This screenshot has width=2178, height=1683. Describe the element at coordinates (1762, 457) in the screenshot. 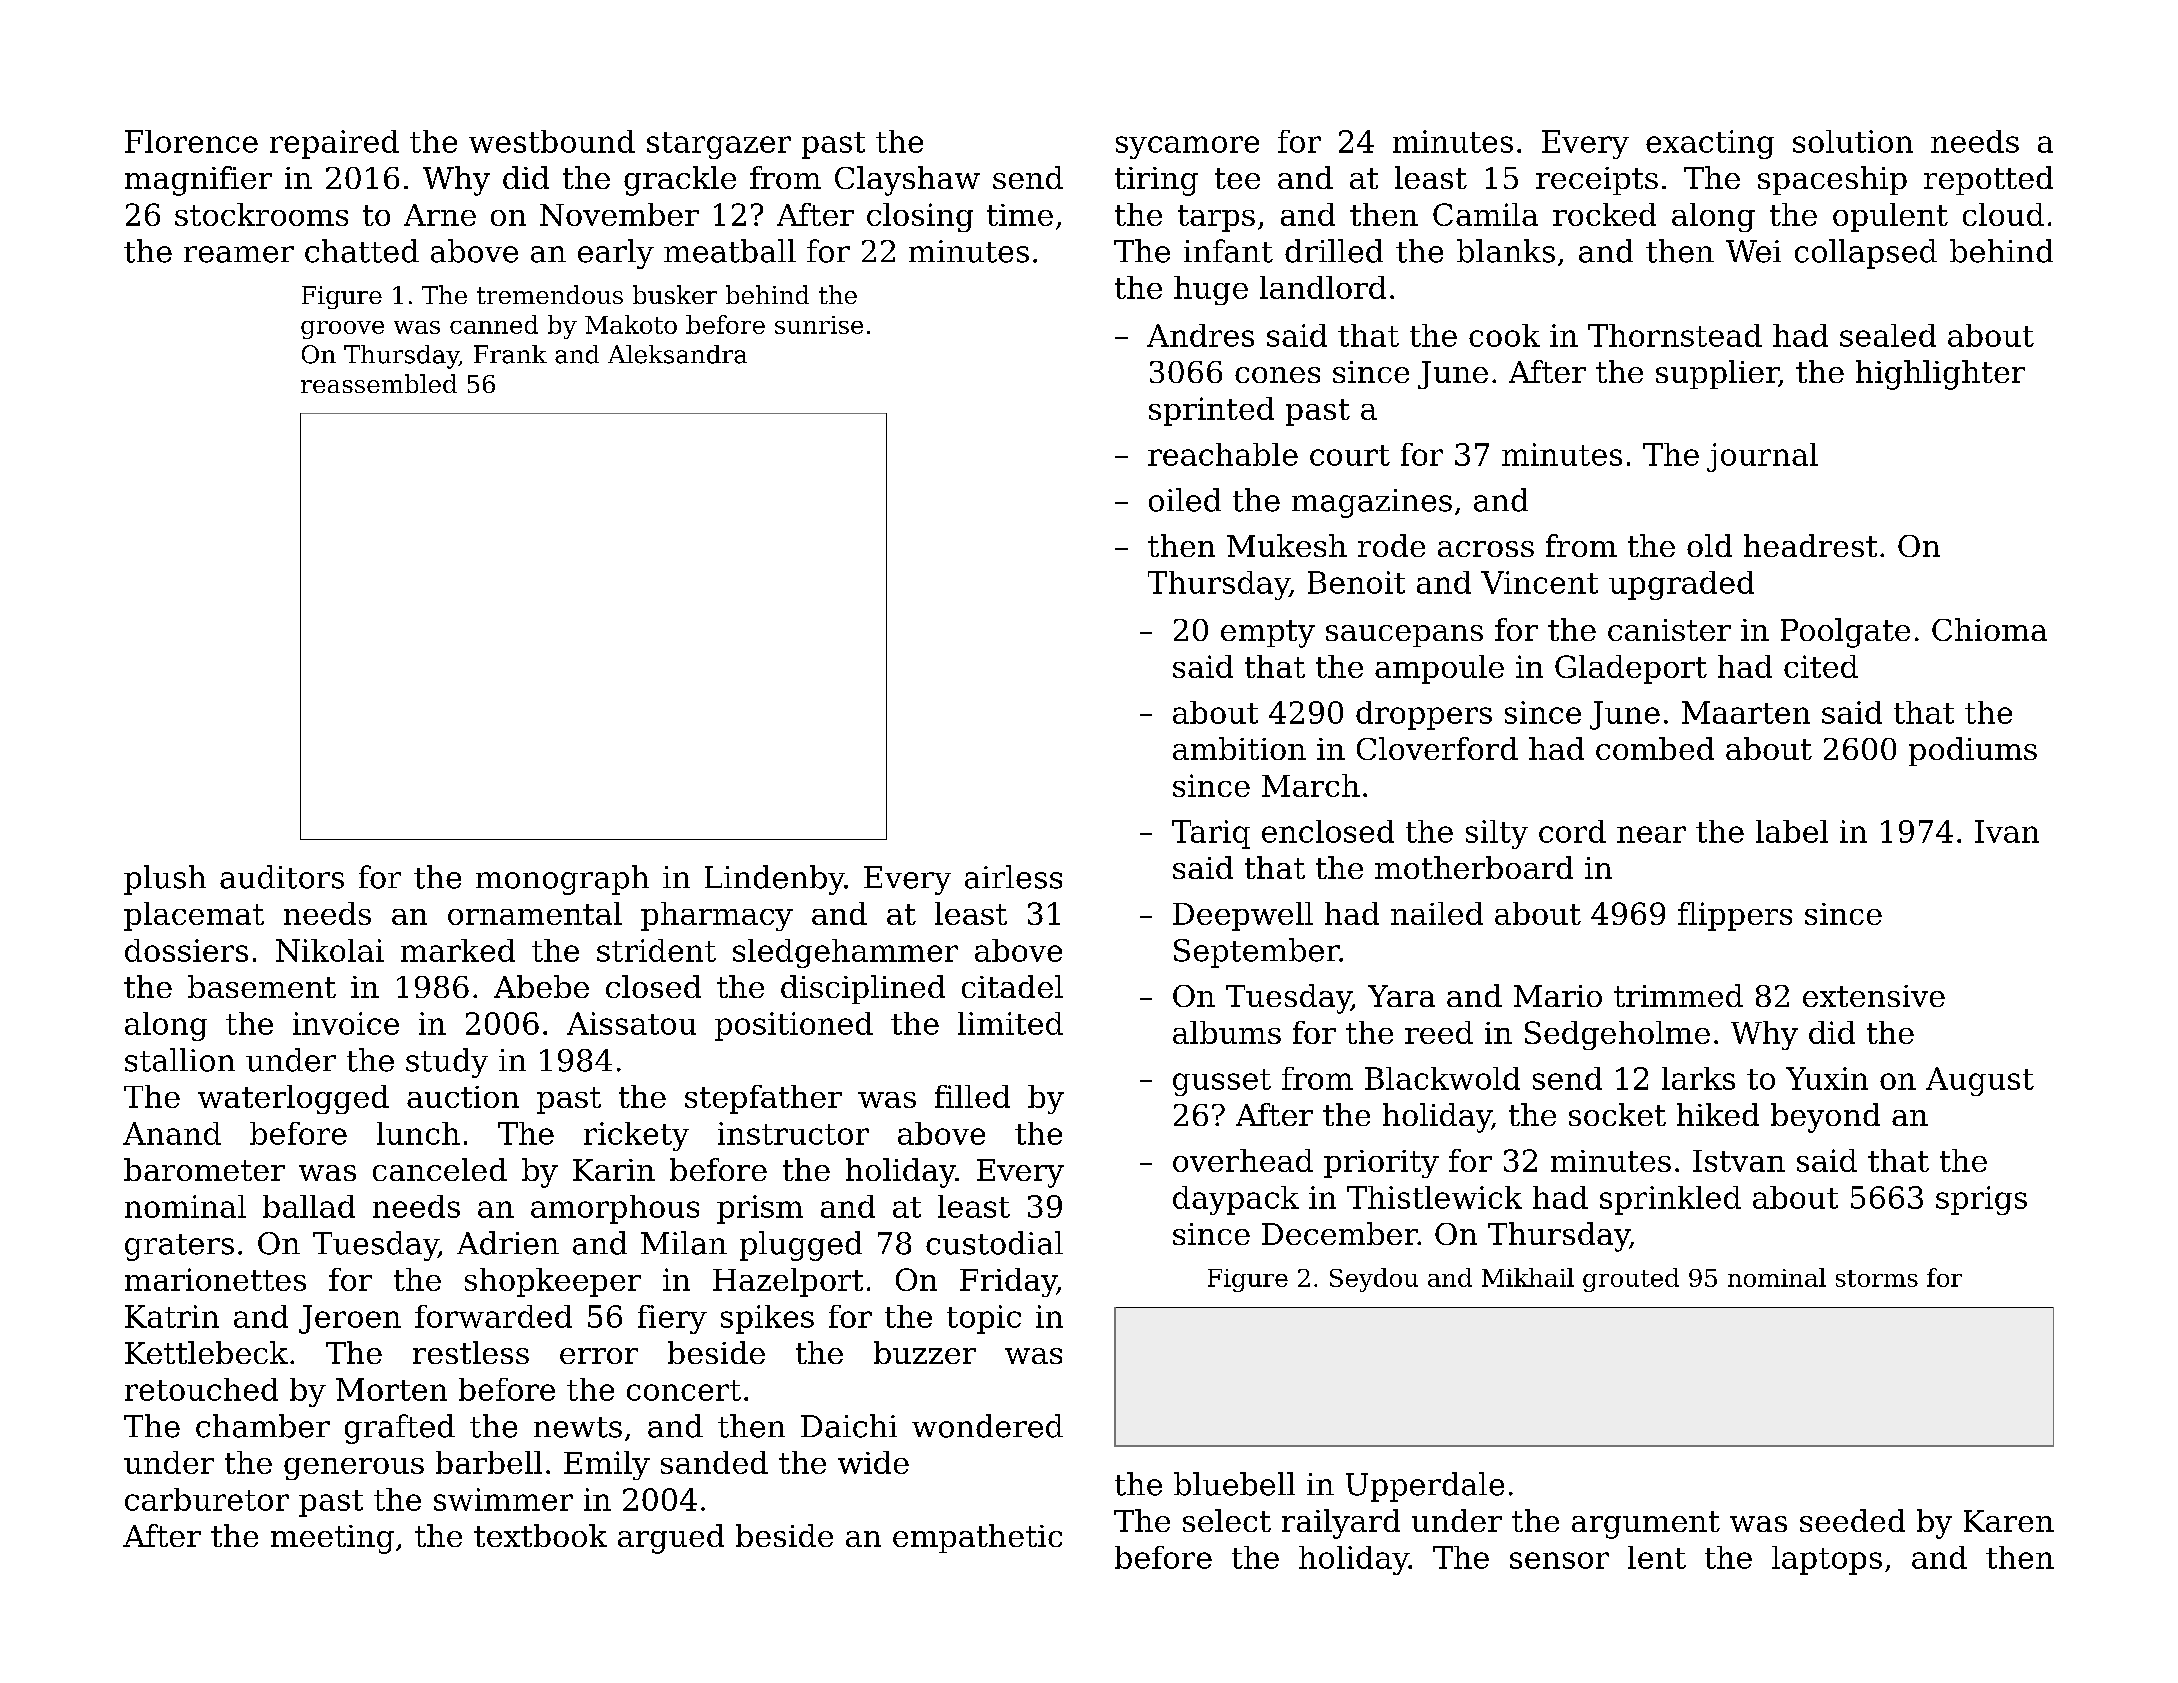

I see `journal` at that location.
